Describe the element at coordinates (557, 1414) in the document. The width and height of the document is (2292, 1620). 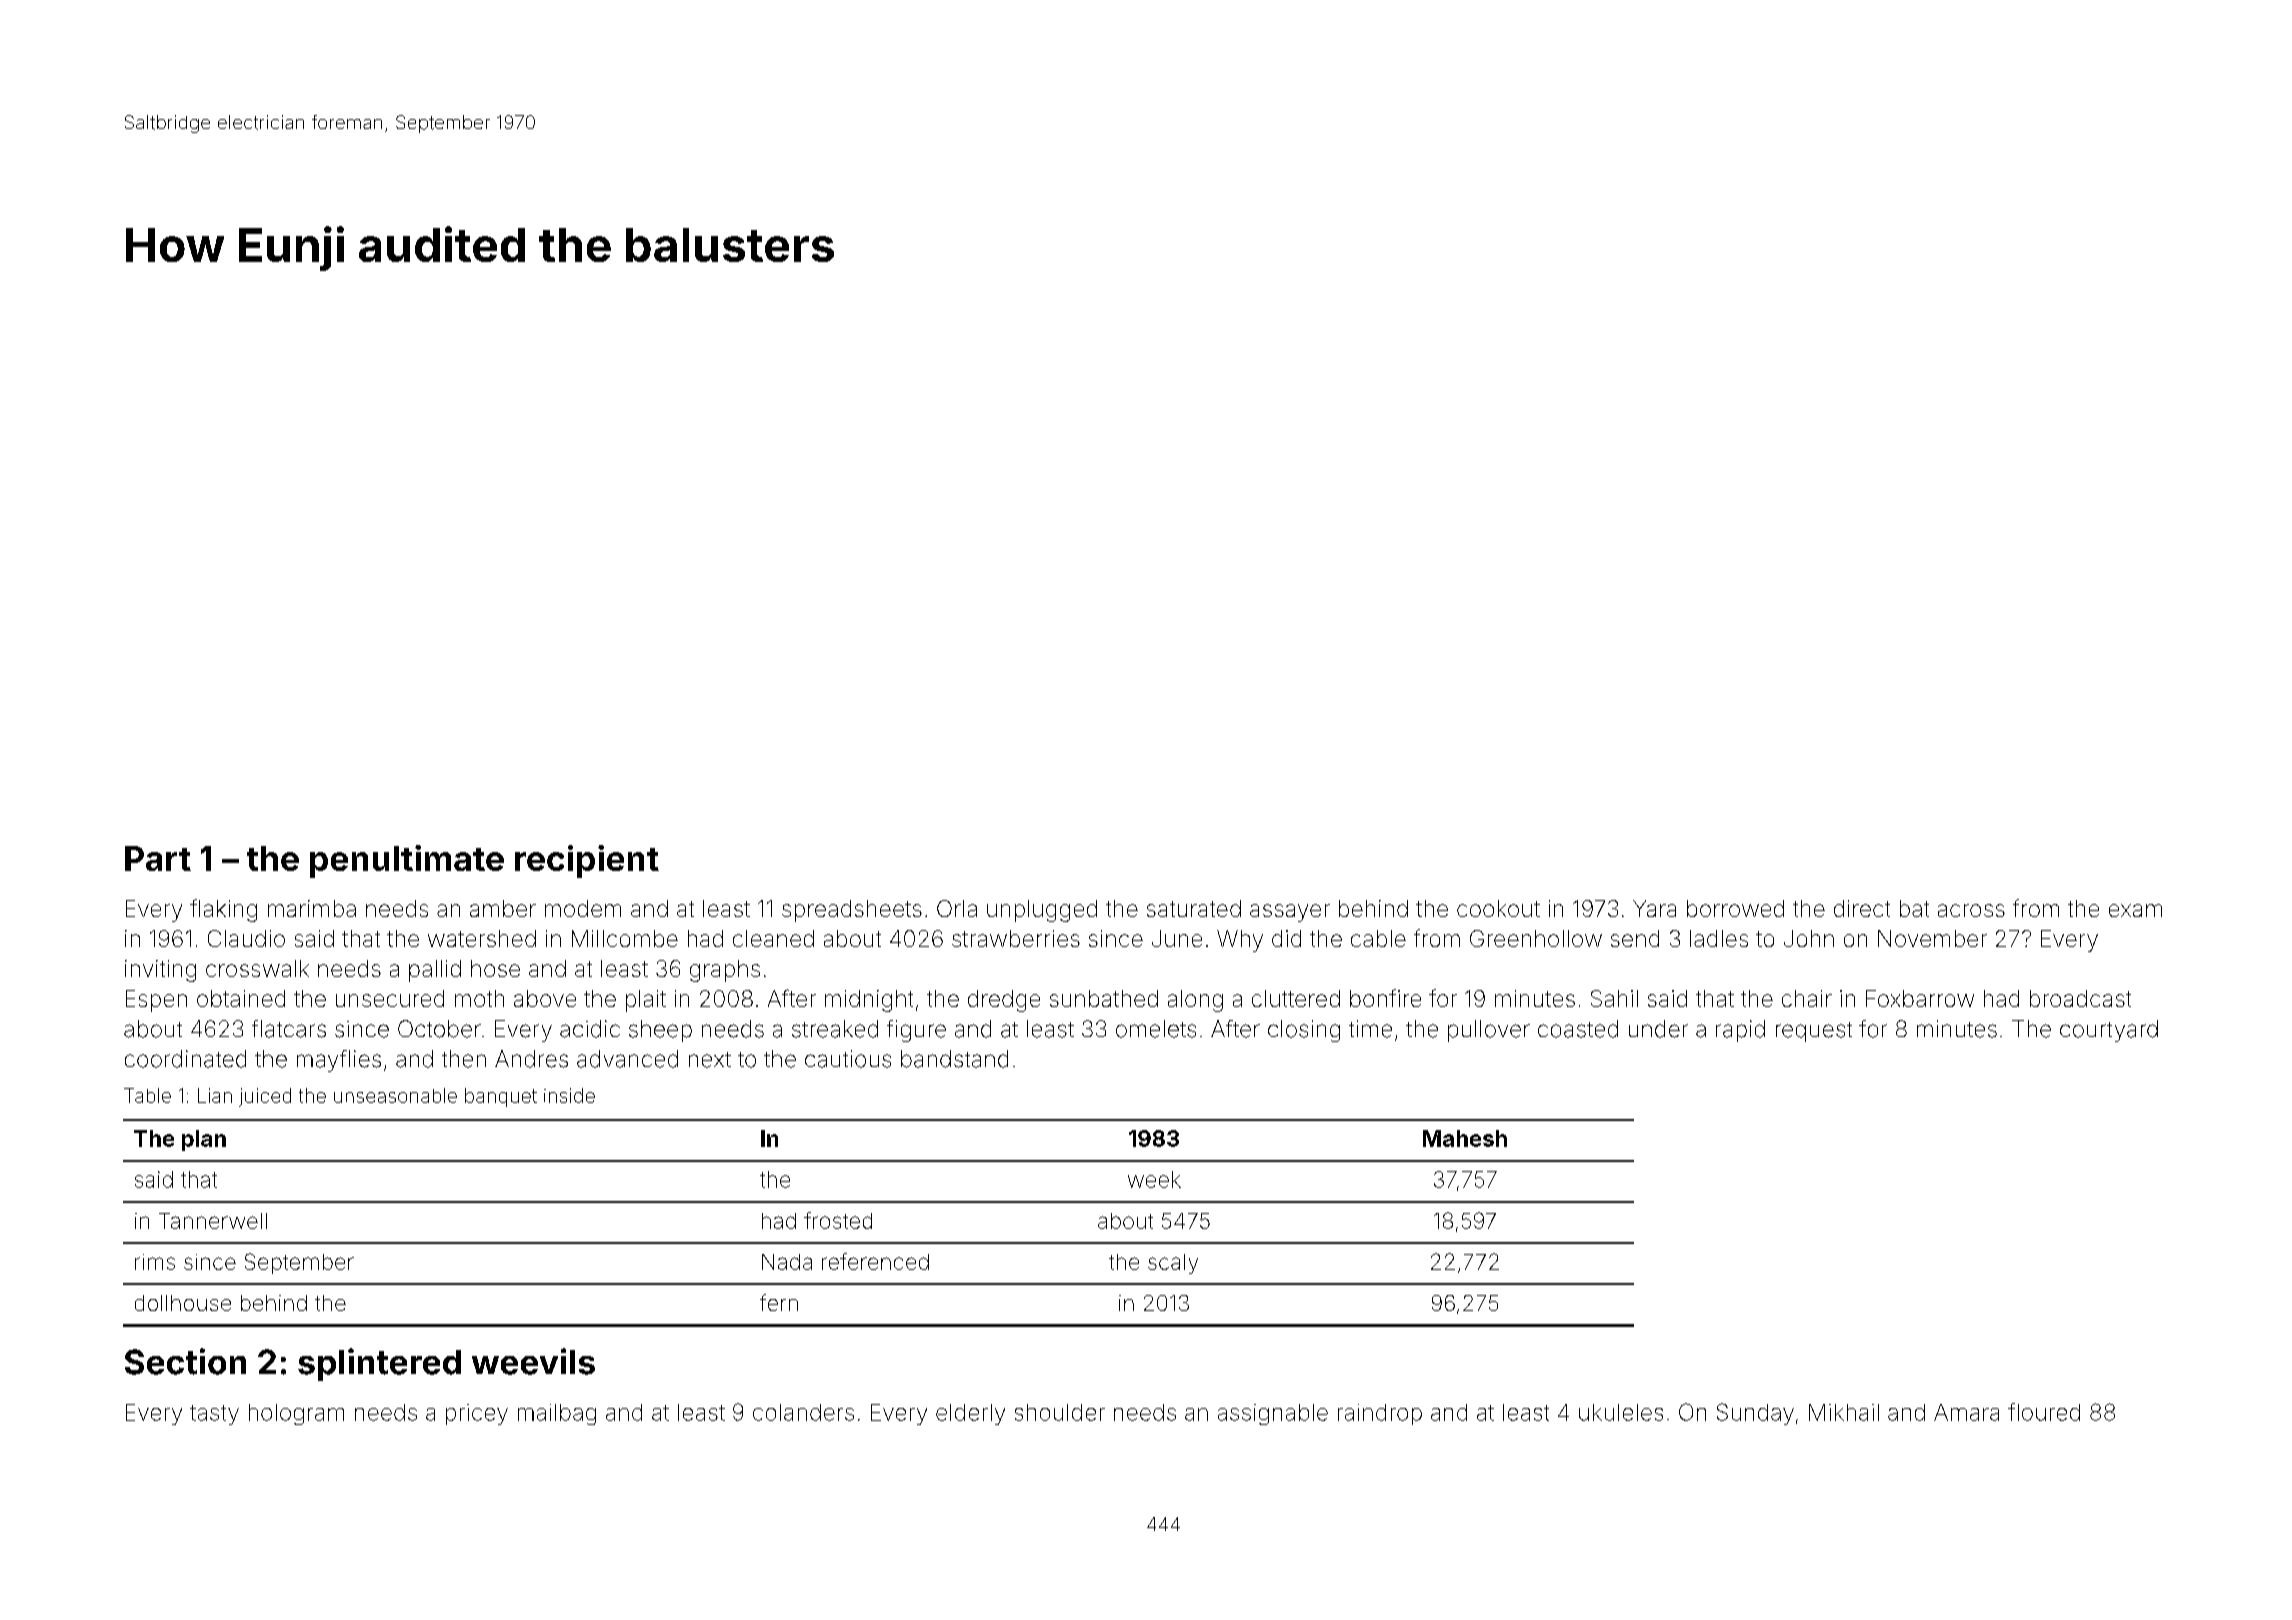
I see `mailbag` at that location.
